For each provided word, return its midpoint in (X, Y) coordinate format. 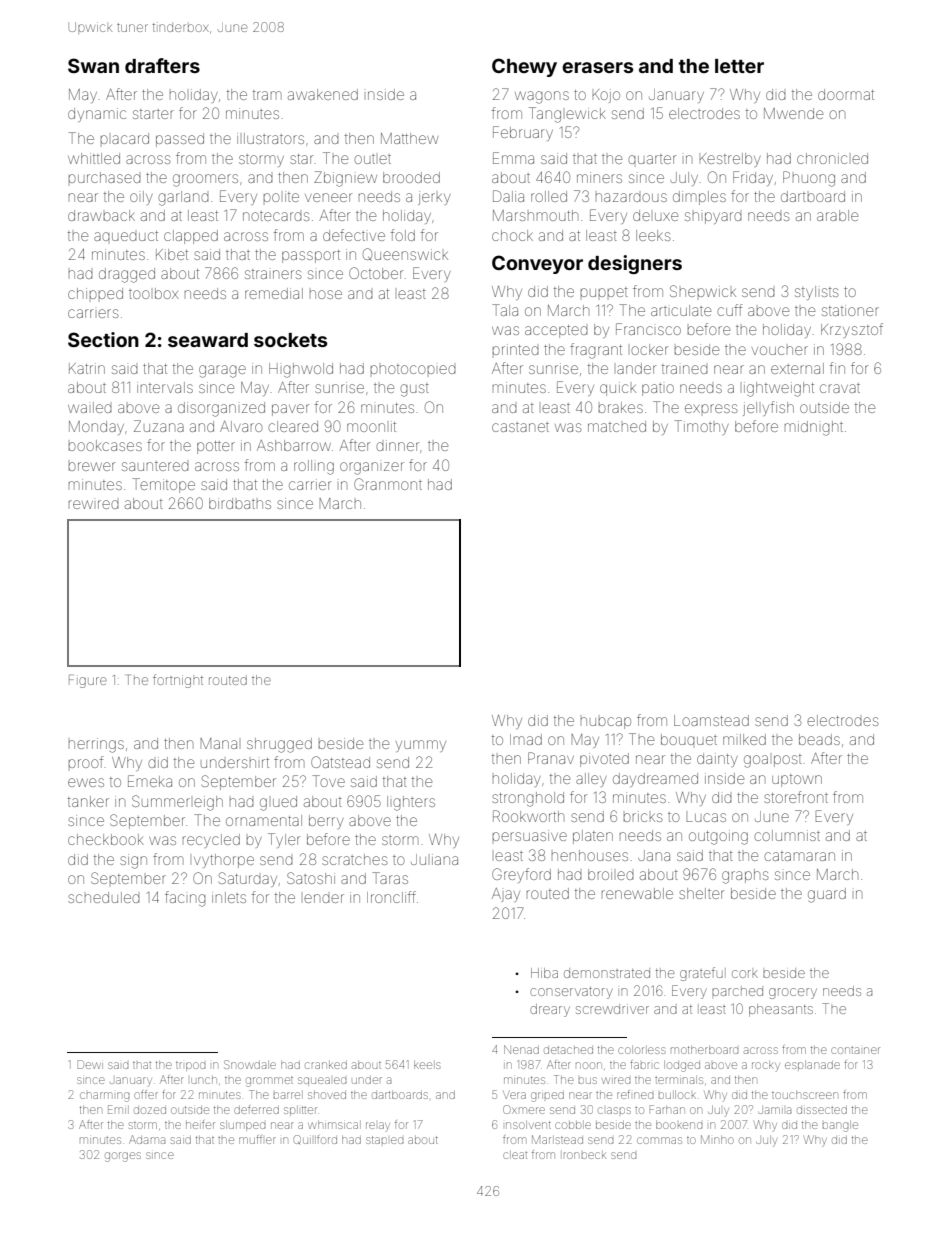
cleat (515, 1155)
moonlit (371, 426)
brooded (411, 177)
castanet (520, 427)
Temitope (163, 485)
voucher (780, 350)
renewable (637, 893)
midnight (814, 428)
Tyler (284, 840)
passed (180, 140)
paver (290, 410)
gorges (123, 1157)
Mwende (793, 113)
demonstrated (607, 973)
